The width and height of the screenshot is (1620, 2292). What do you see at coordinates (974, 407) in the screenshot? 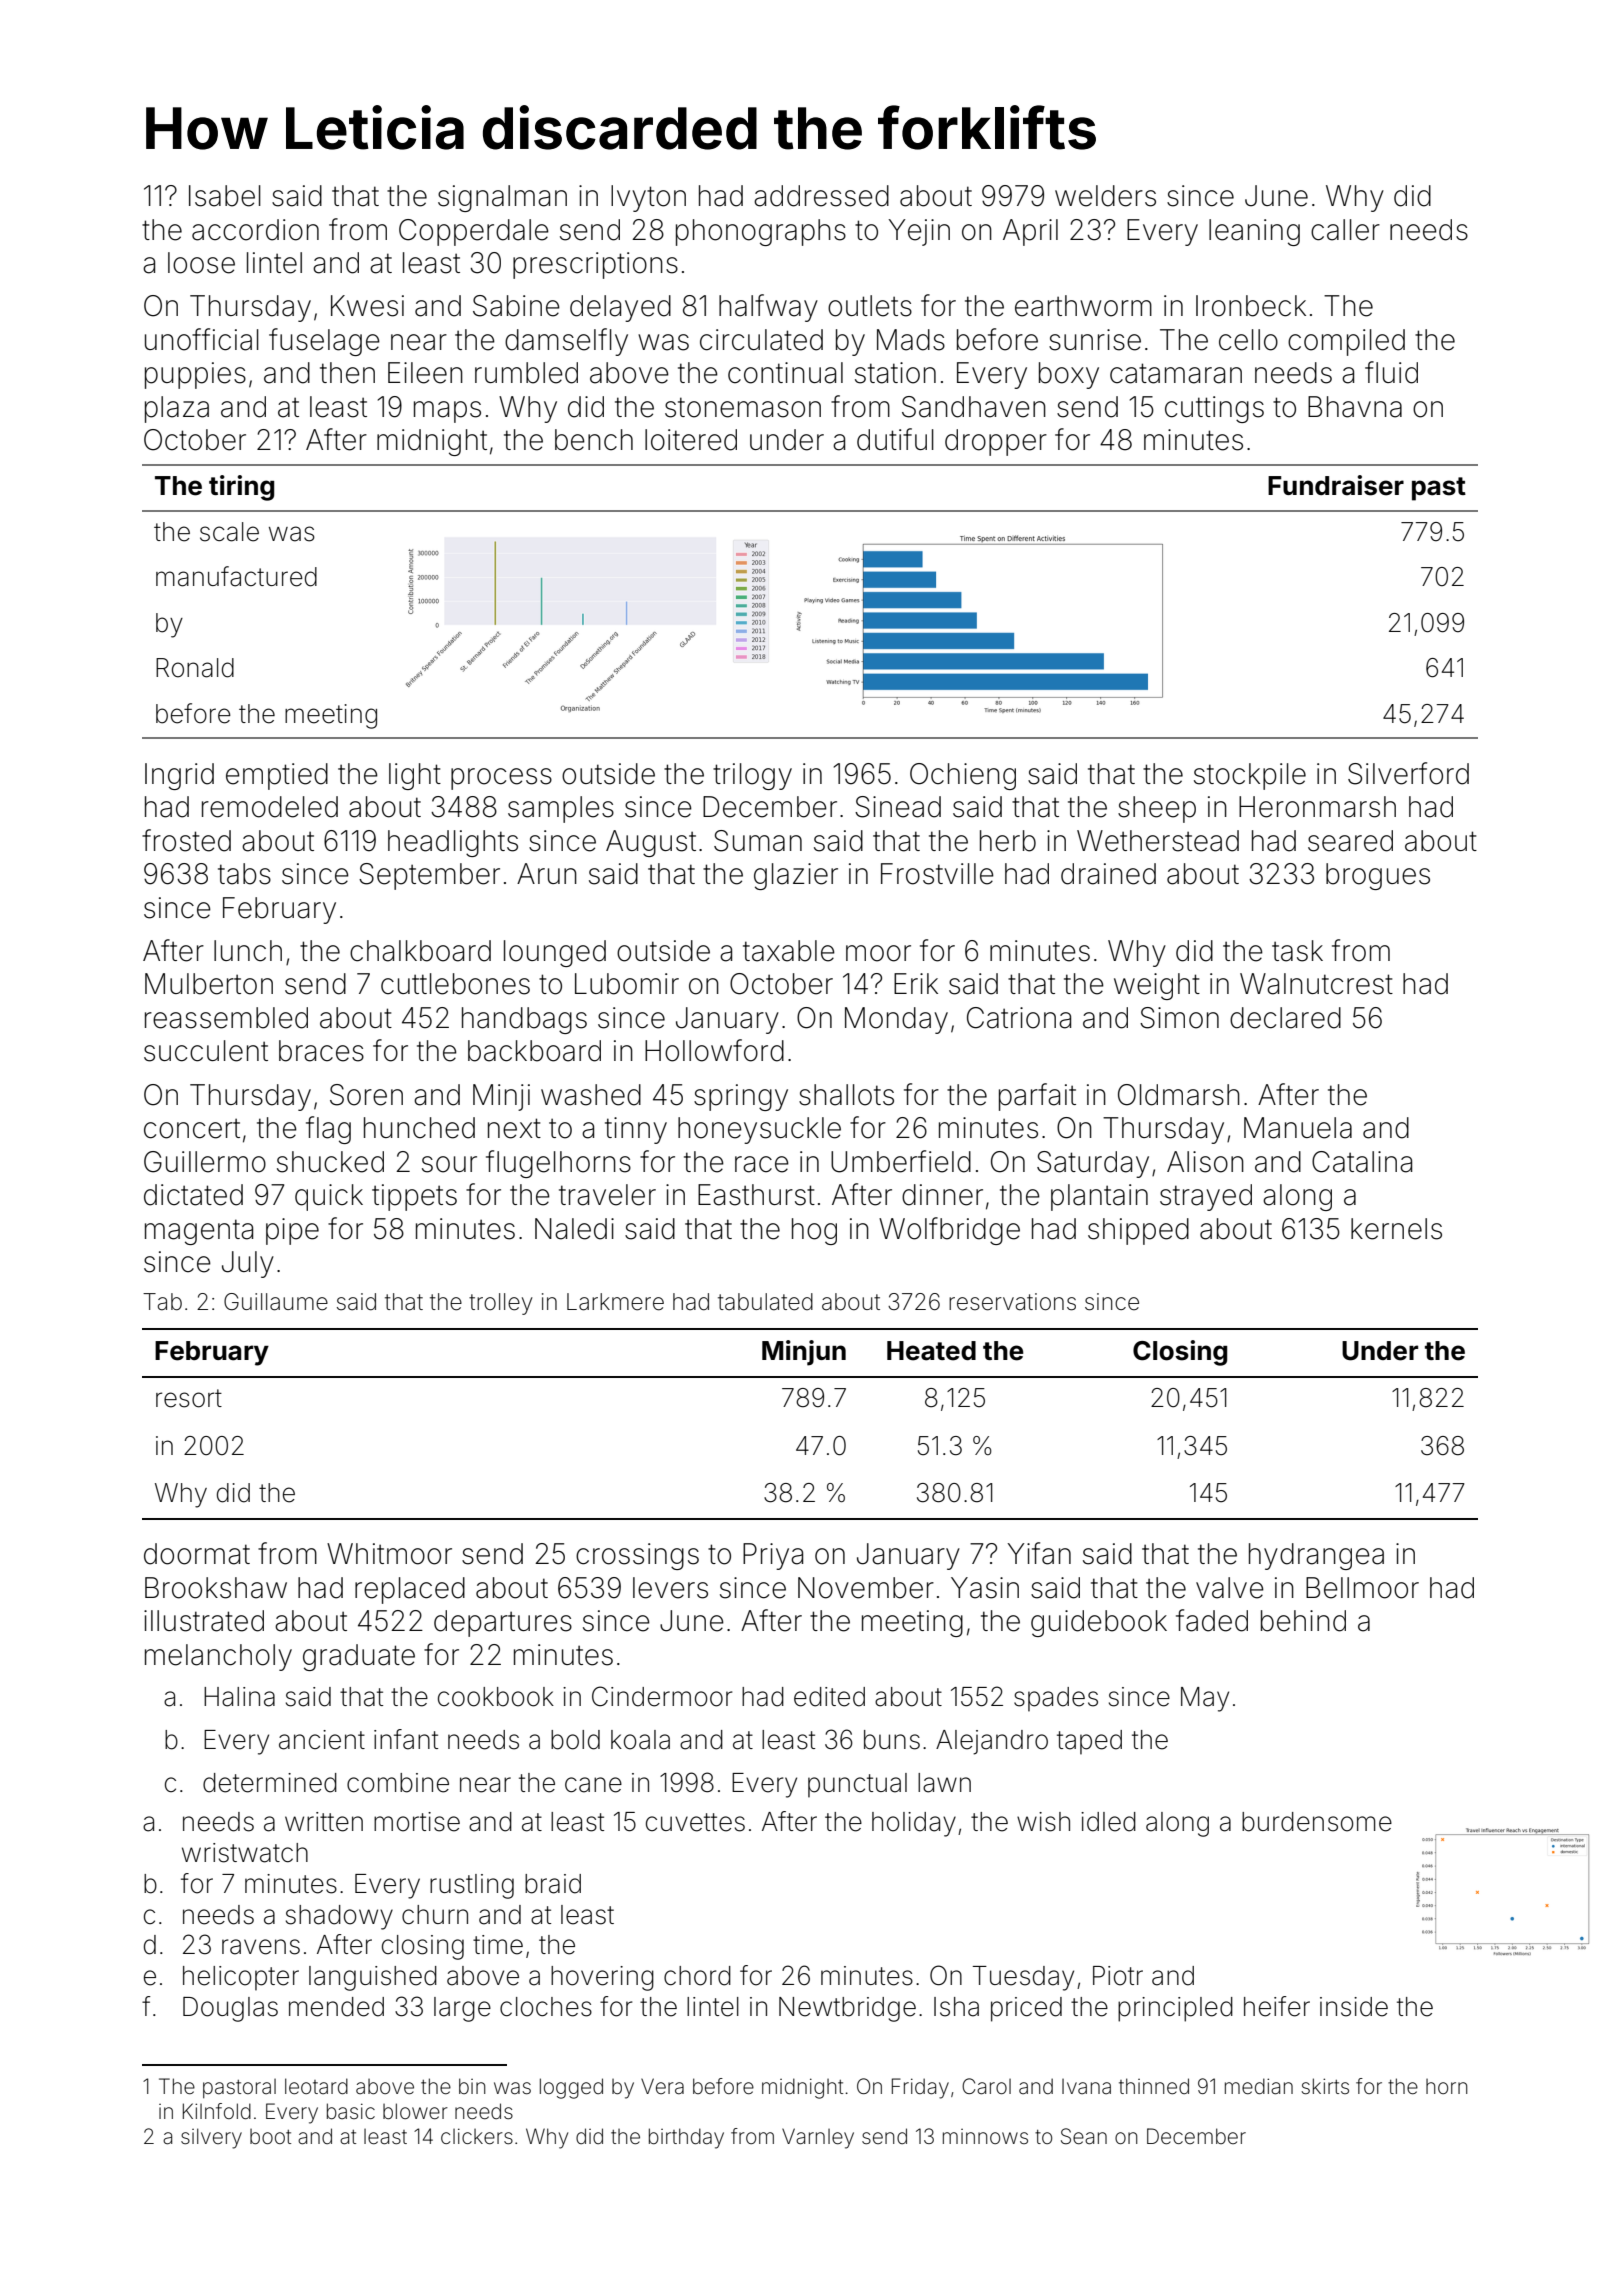
I see `Sandhaven` at bounding box center [974, 407].
